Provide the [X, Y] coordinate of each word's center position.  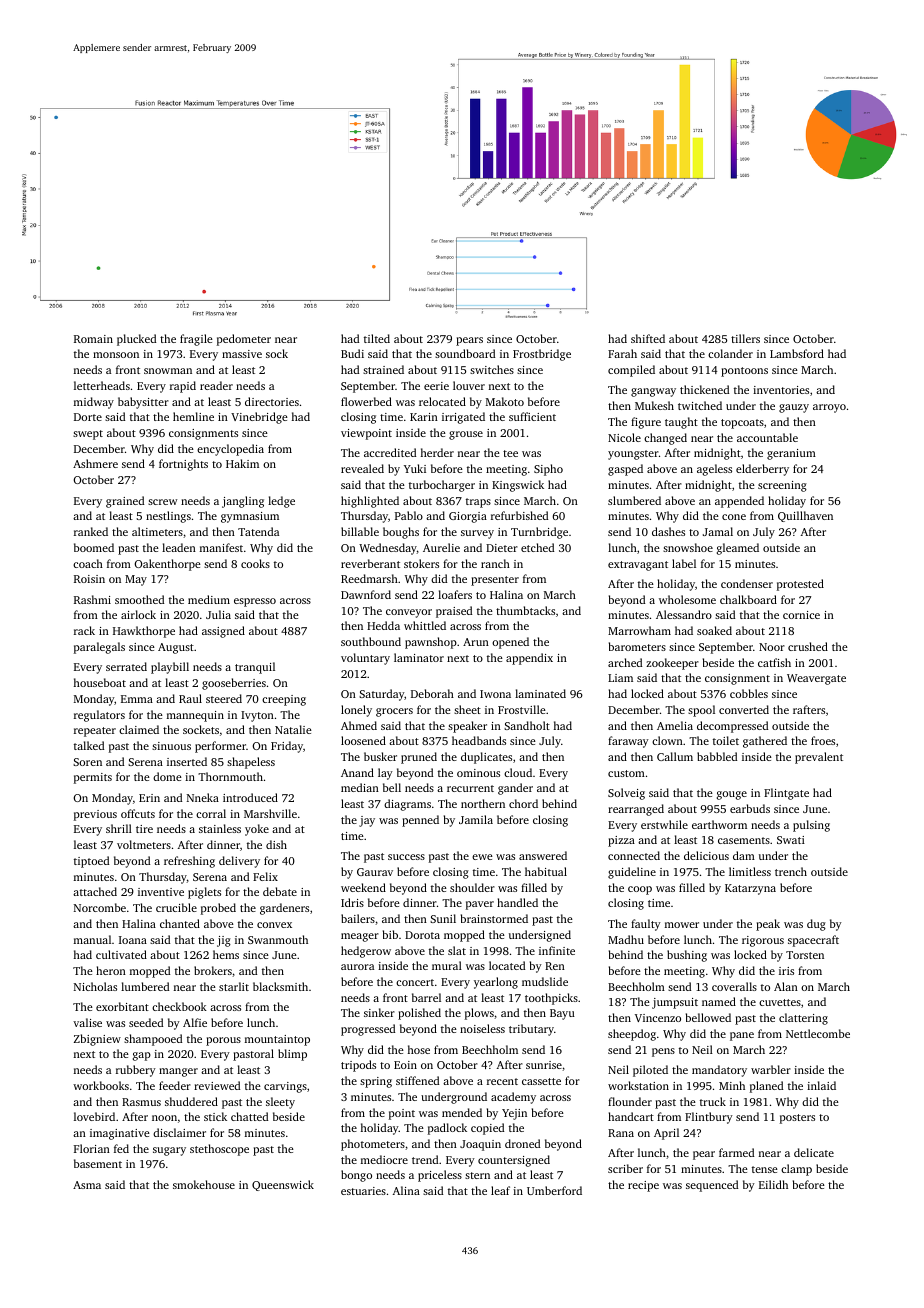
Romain [93, 339]
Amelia [675, 725]
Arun [476, 642]
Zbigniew [97, 1040]
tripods [358, 1066]
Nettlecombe [818, 1033]
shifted [648, 338]
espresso [255, 602]
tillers [745, 338]
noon [164, 1118]
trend [425, 1159]
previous [95, 815]
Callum [675, 756]
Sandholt [527, 725]
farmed [736, 1152]
